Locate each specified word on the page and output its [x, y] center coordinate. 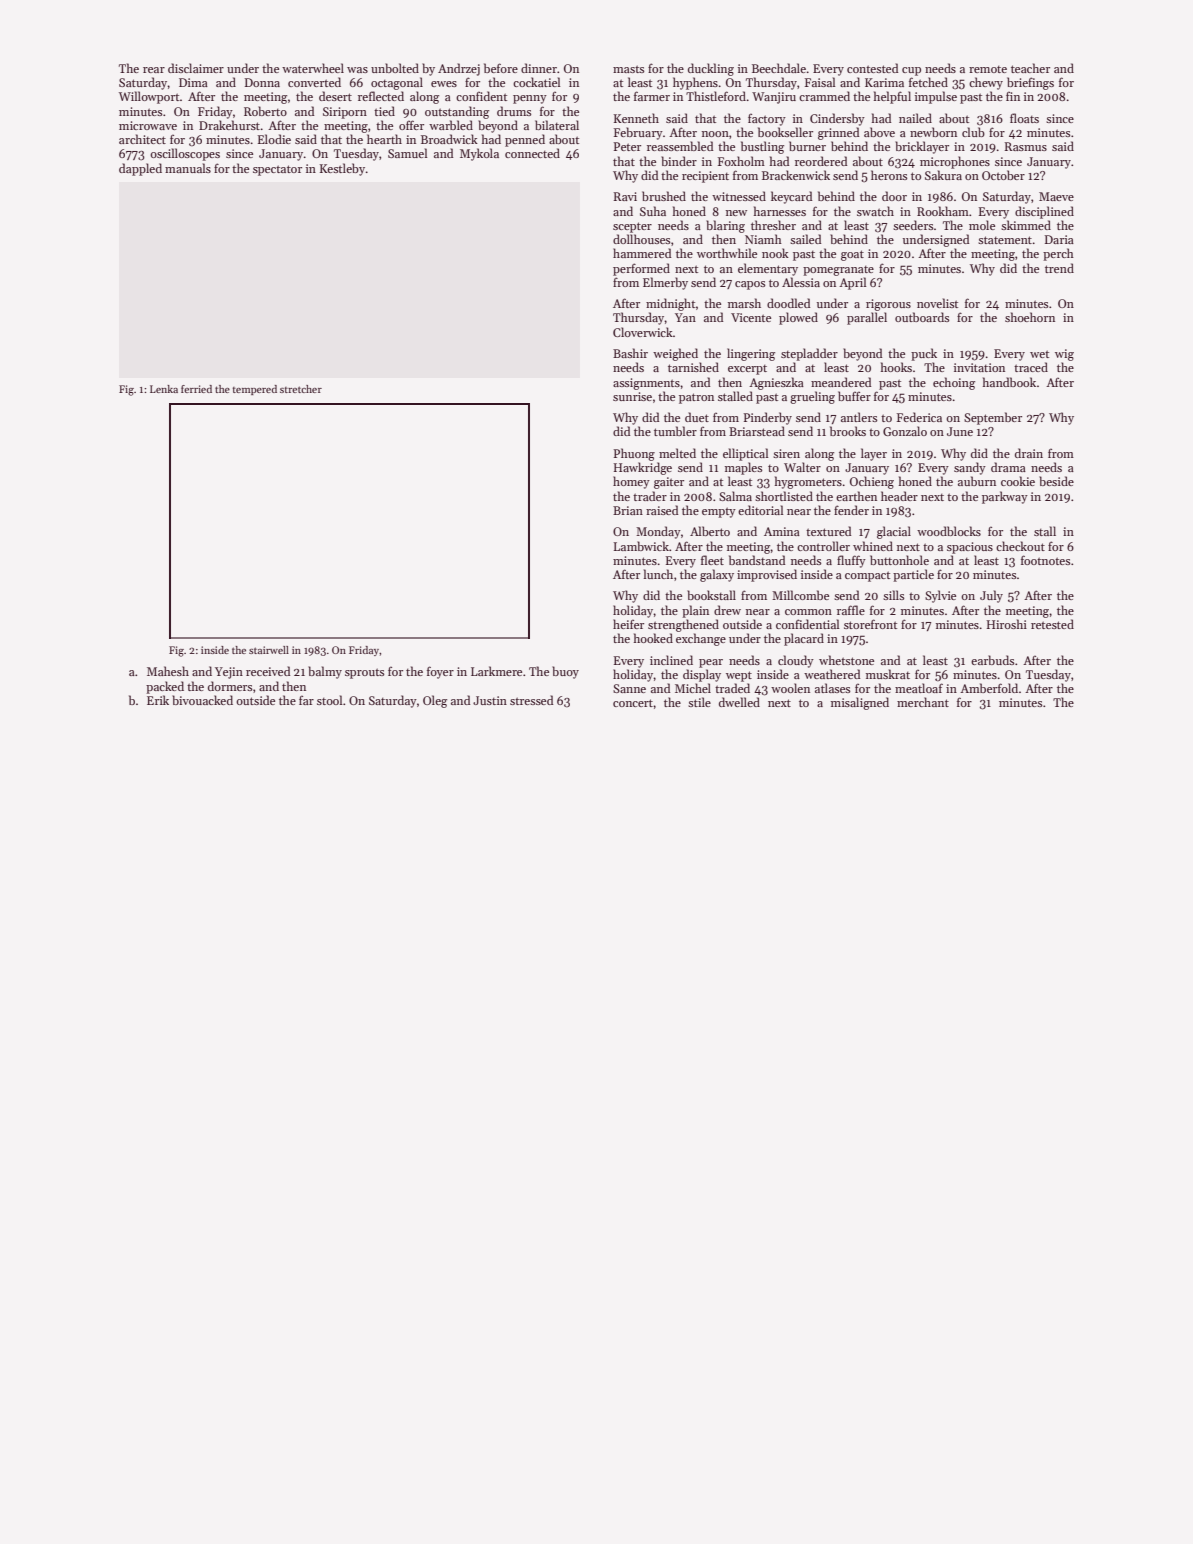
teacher [1030, 68]
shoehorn [1030, 317]
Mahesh [168, 671]
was [357, 70]
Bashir [630, 353]
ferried [196, 389]
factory [767, 120]
